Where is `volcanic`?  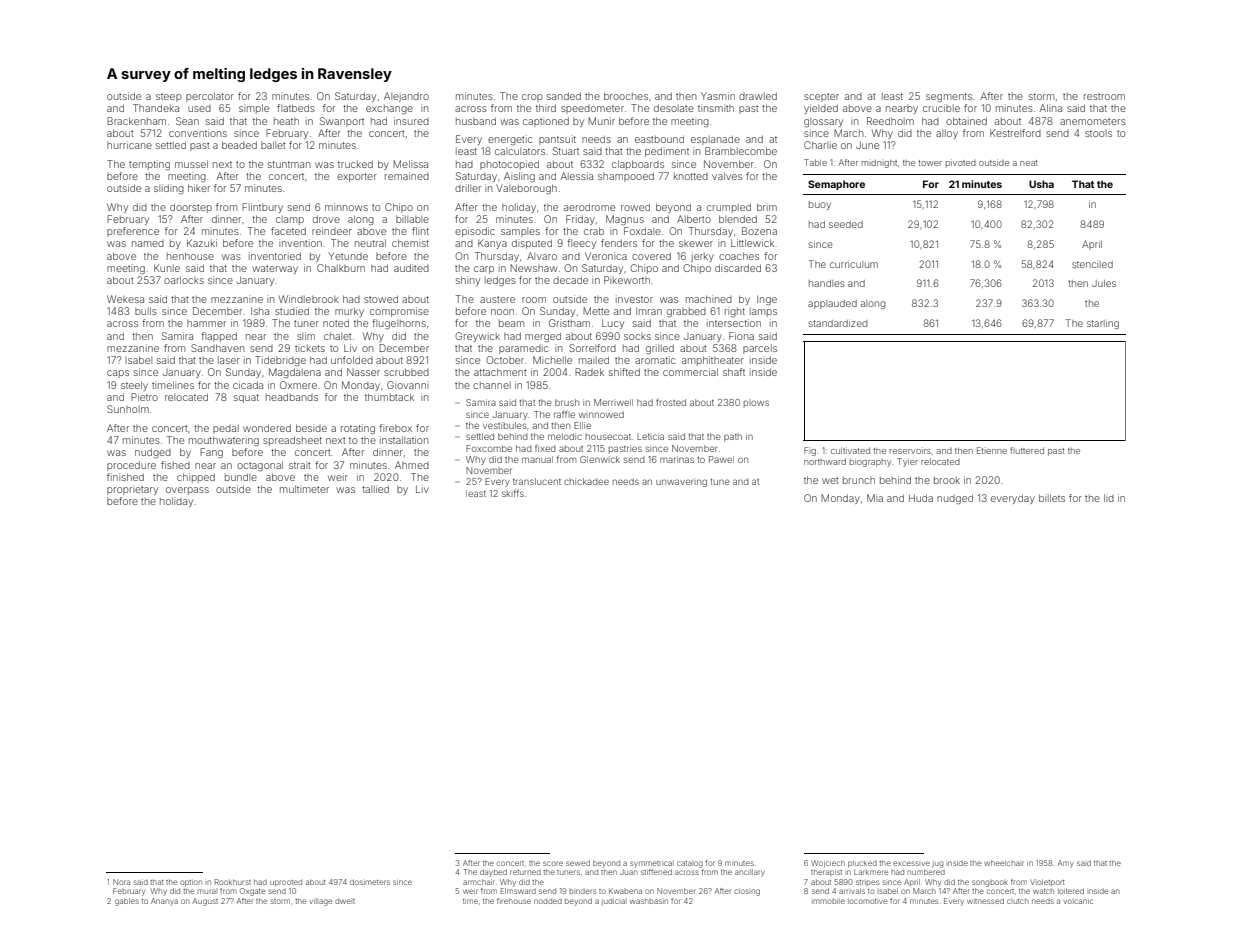 volcanic is located at coordinates (1078, 901).
